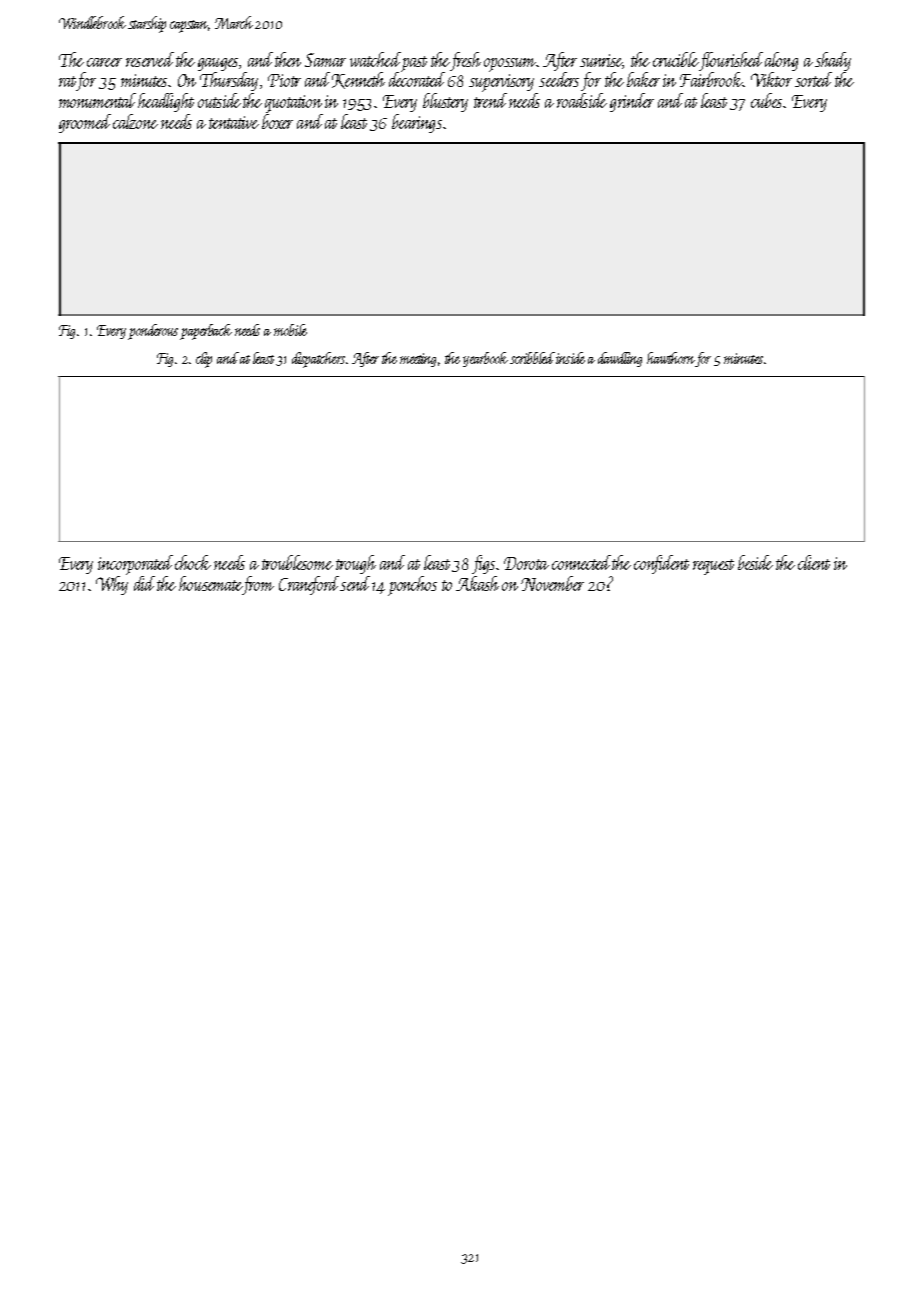 This image has width=924, height=1308. I want to click on paperback, so click(206, 332).
